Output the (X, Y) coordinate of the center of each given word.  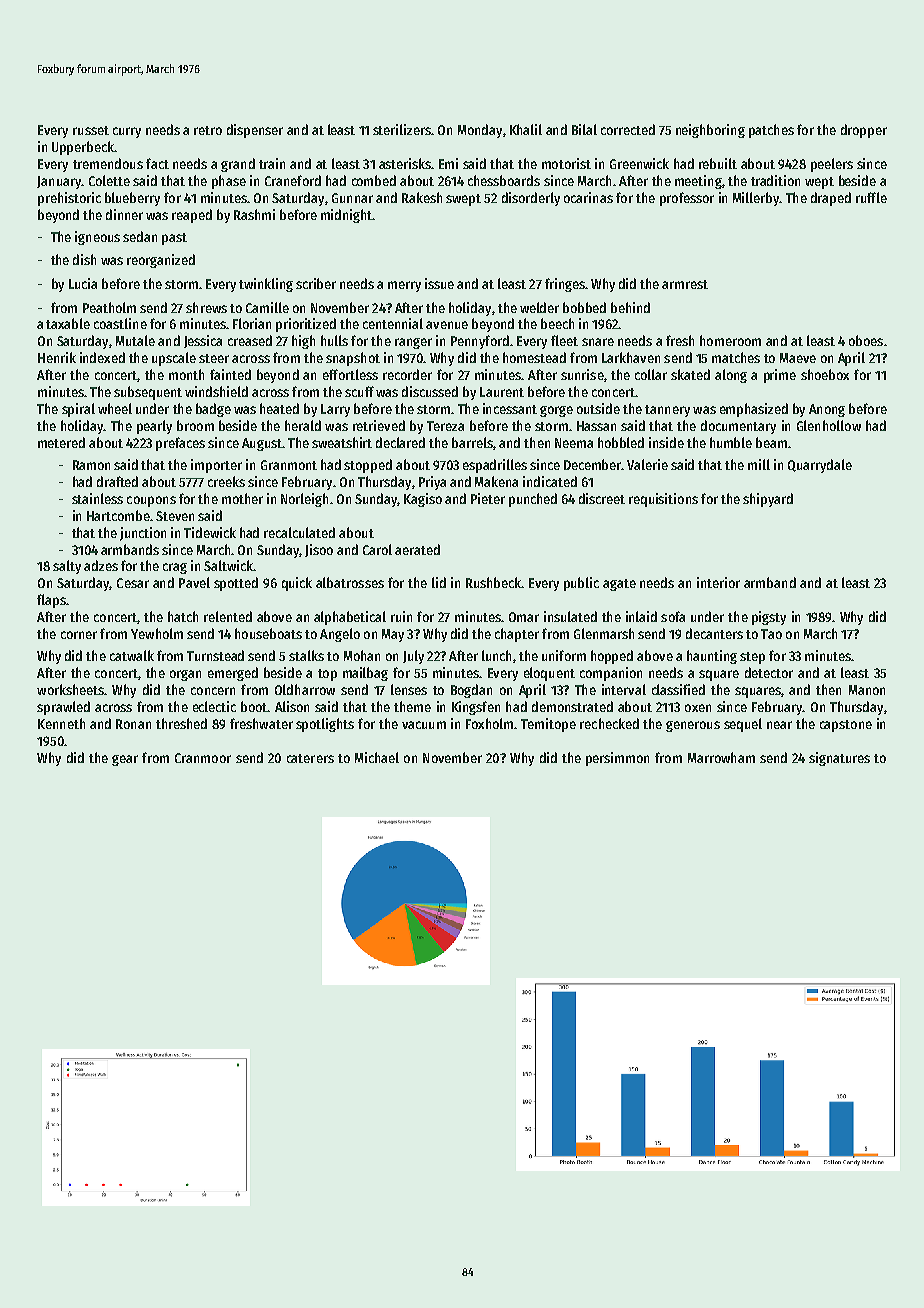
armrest (685, 284)
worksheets (70, 689)
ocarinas (588, 197)
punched (533, 500)
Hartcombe (118, 515)
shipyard (768, 500)
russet (91, 130)
